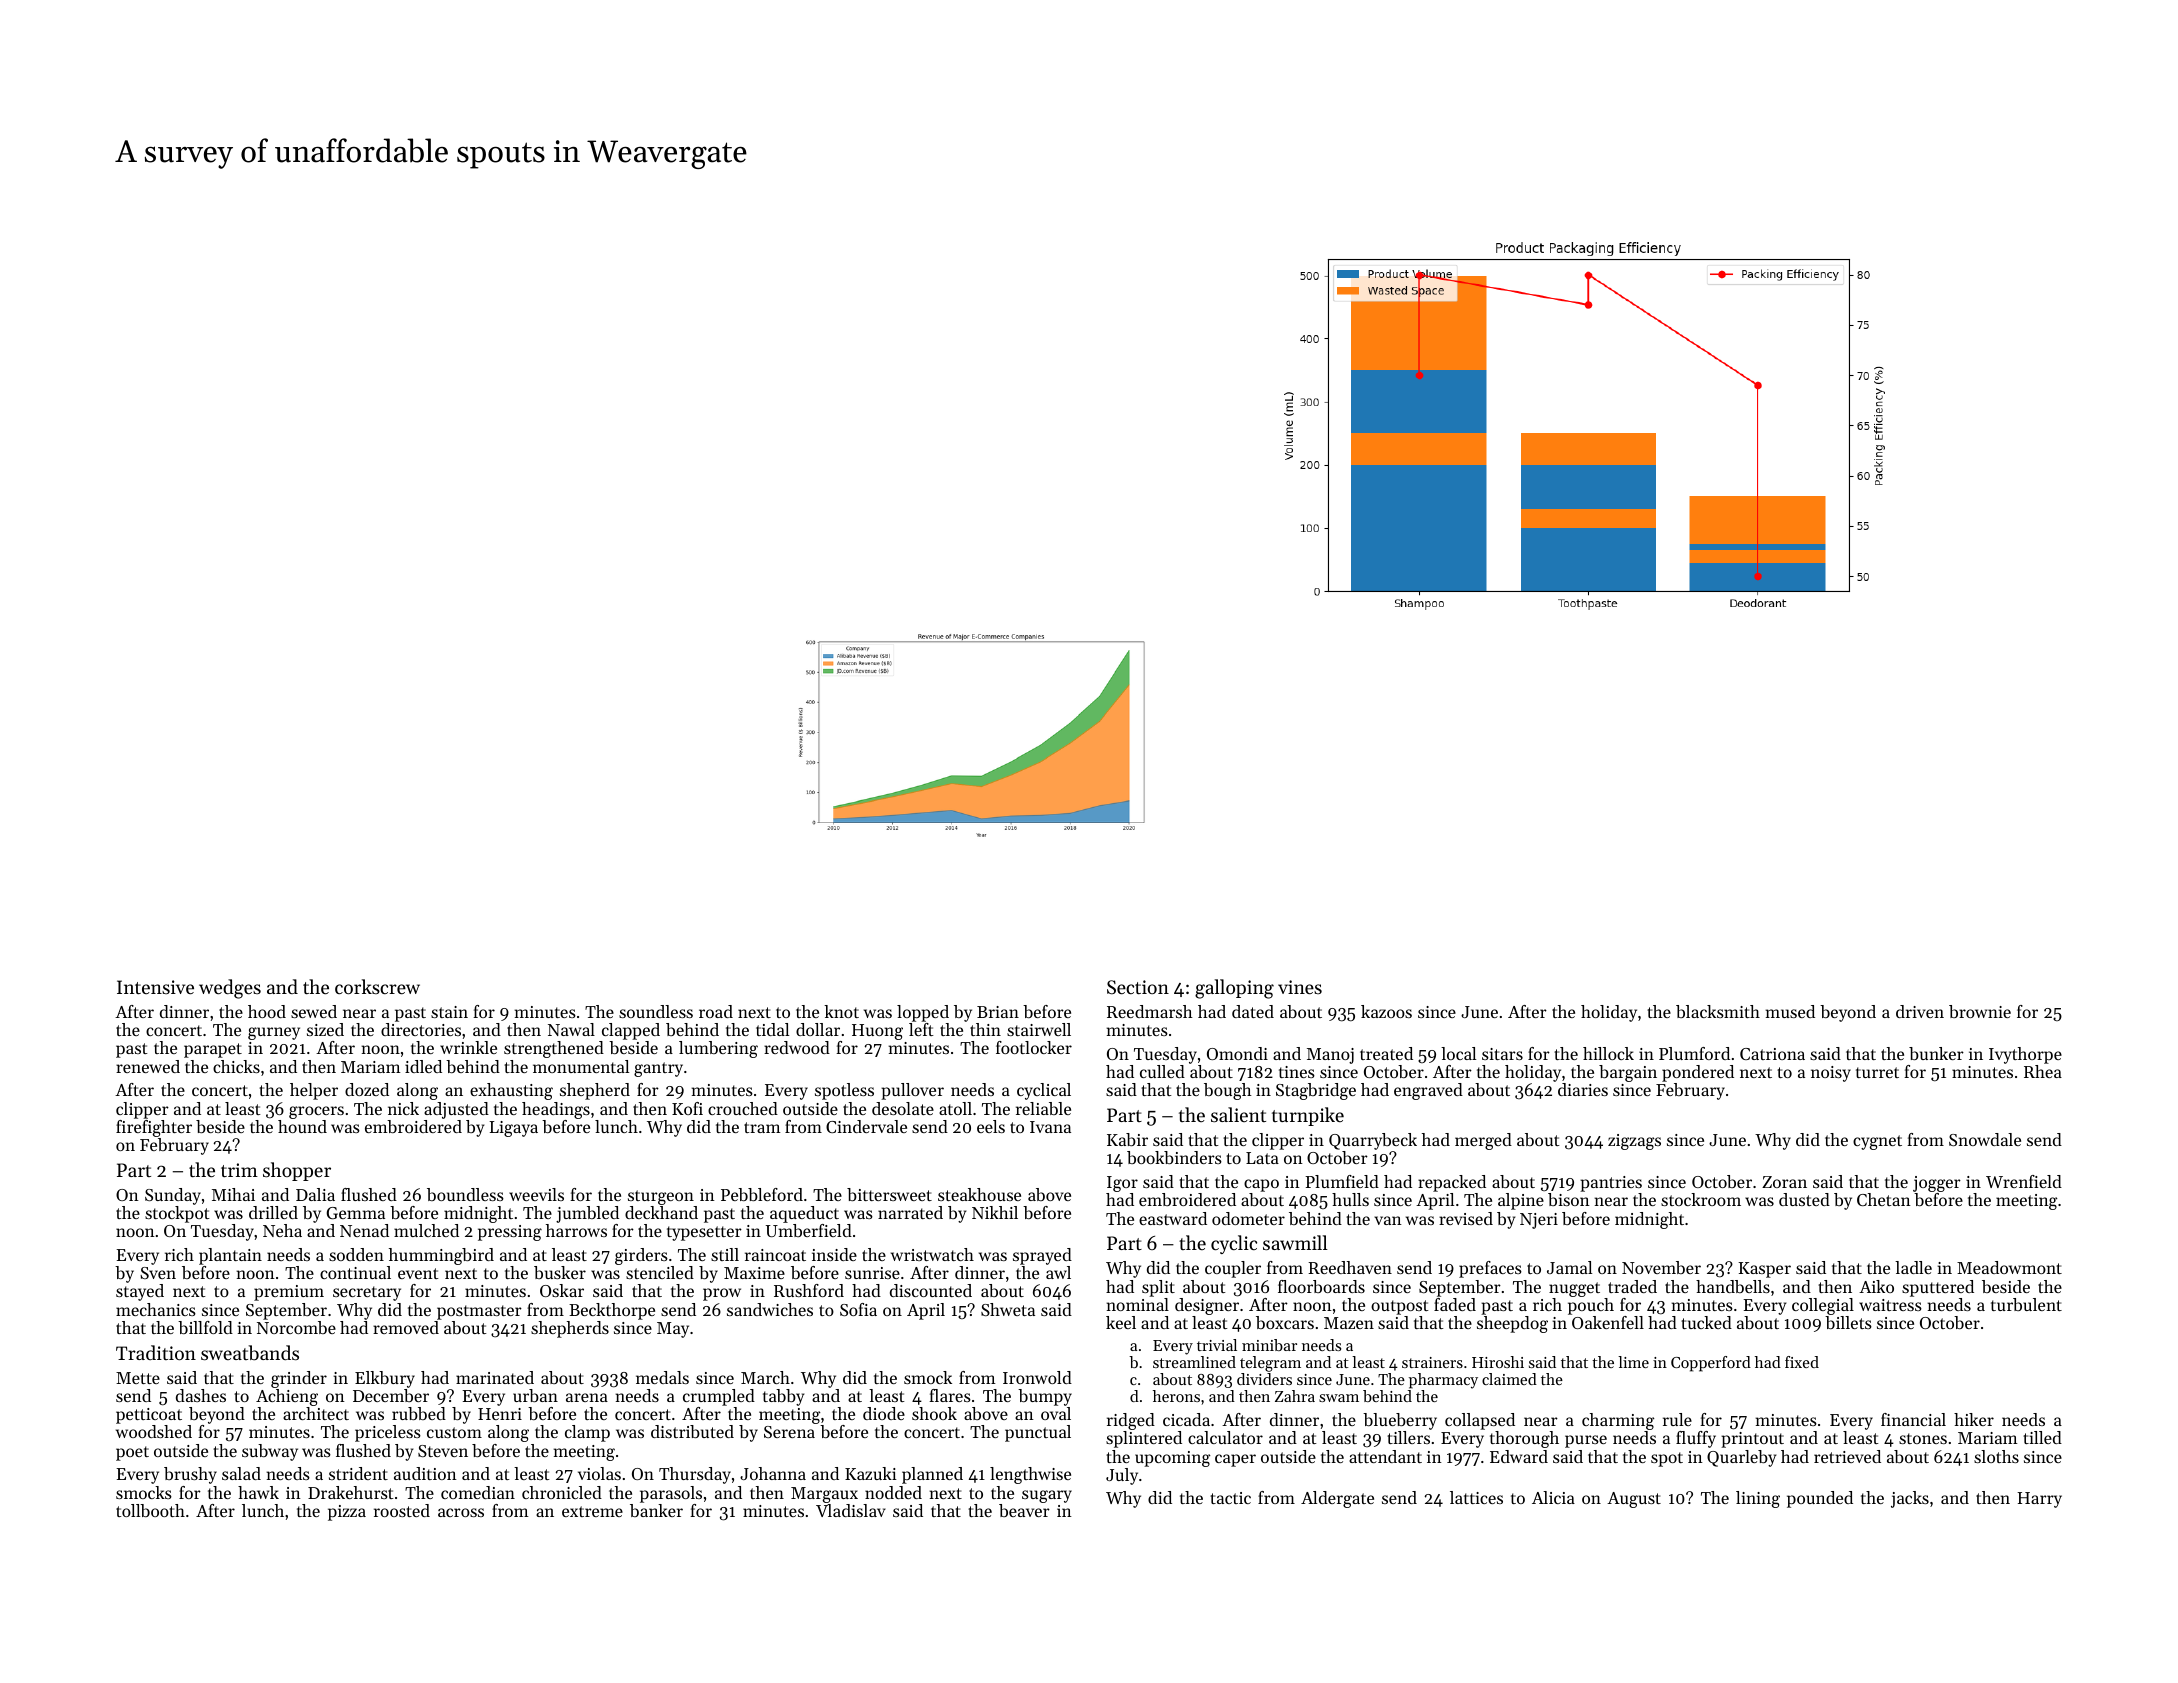  I want to click on renewed, so click(148, 1066).
